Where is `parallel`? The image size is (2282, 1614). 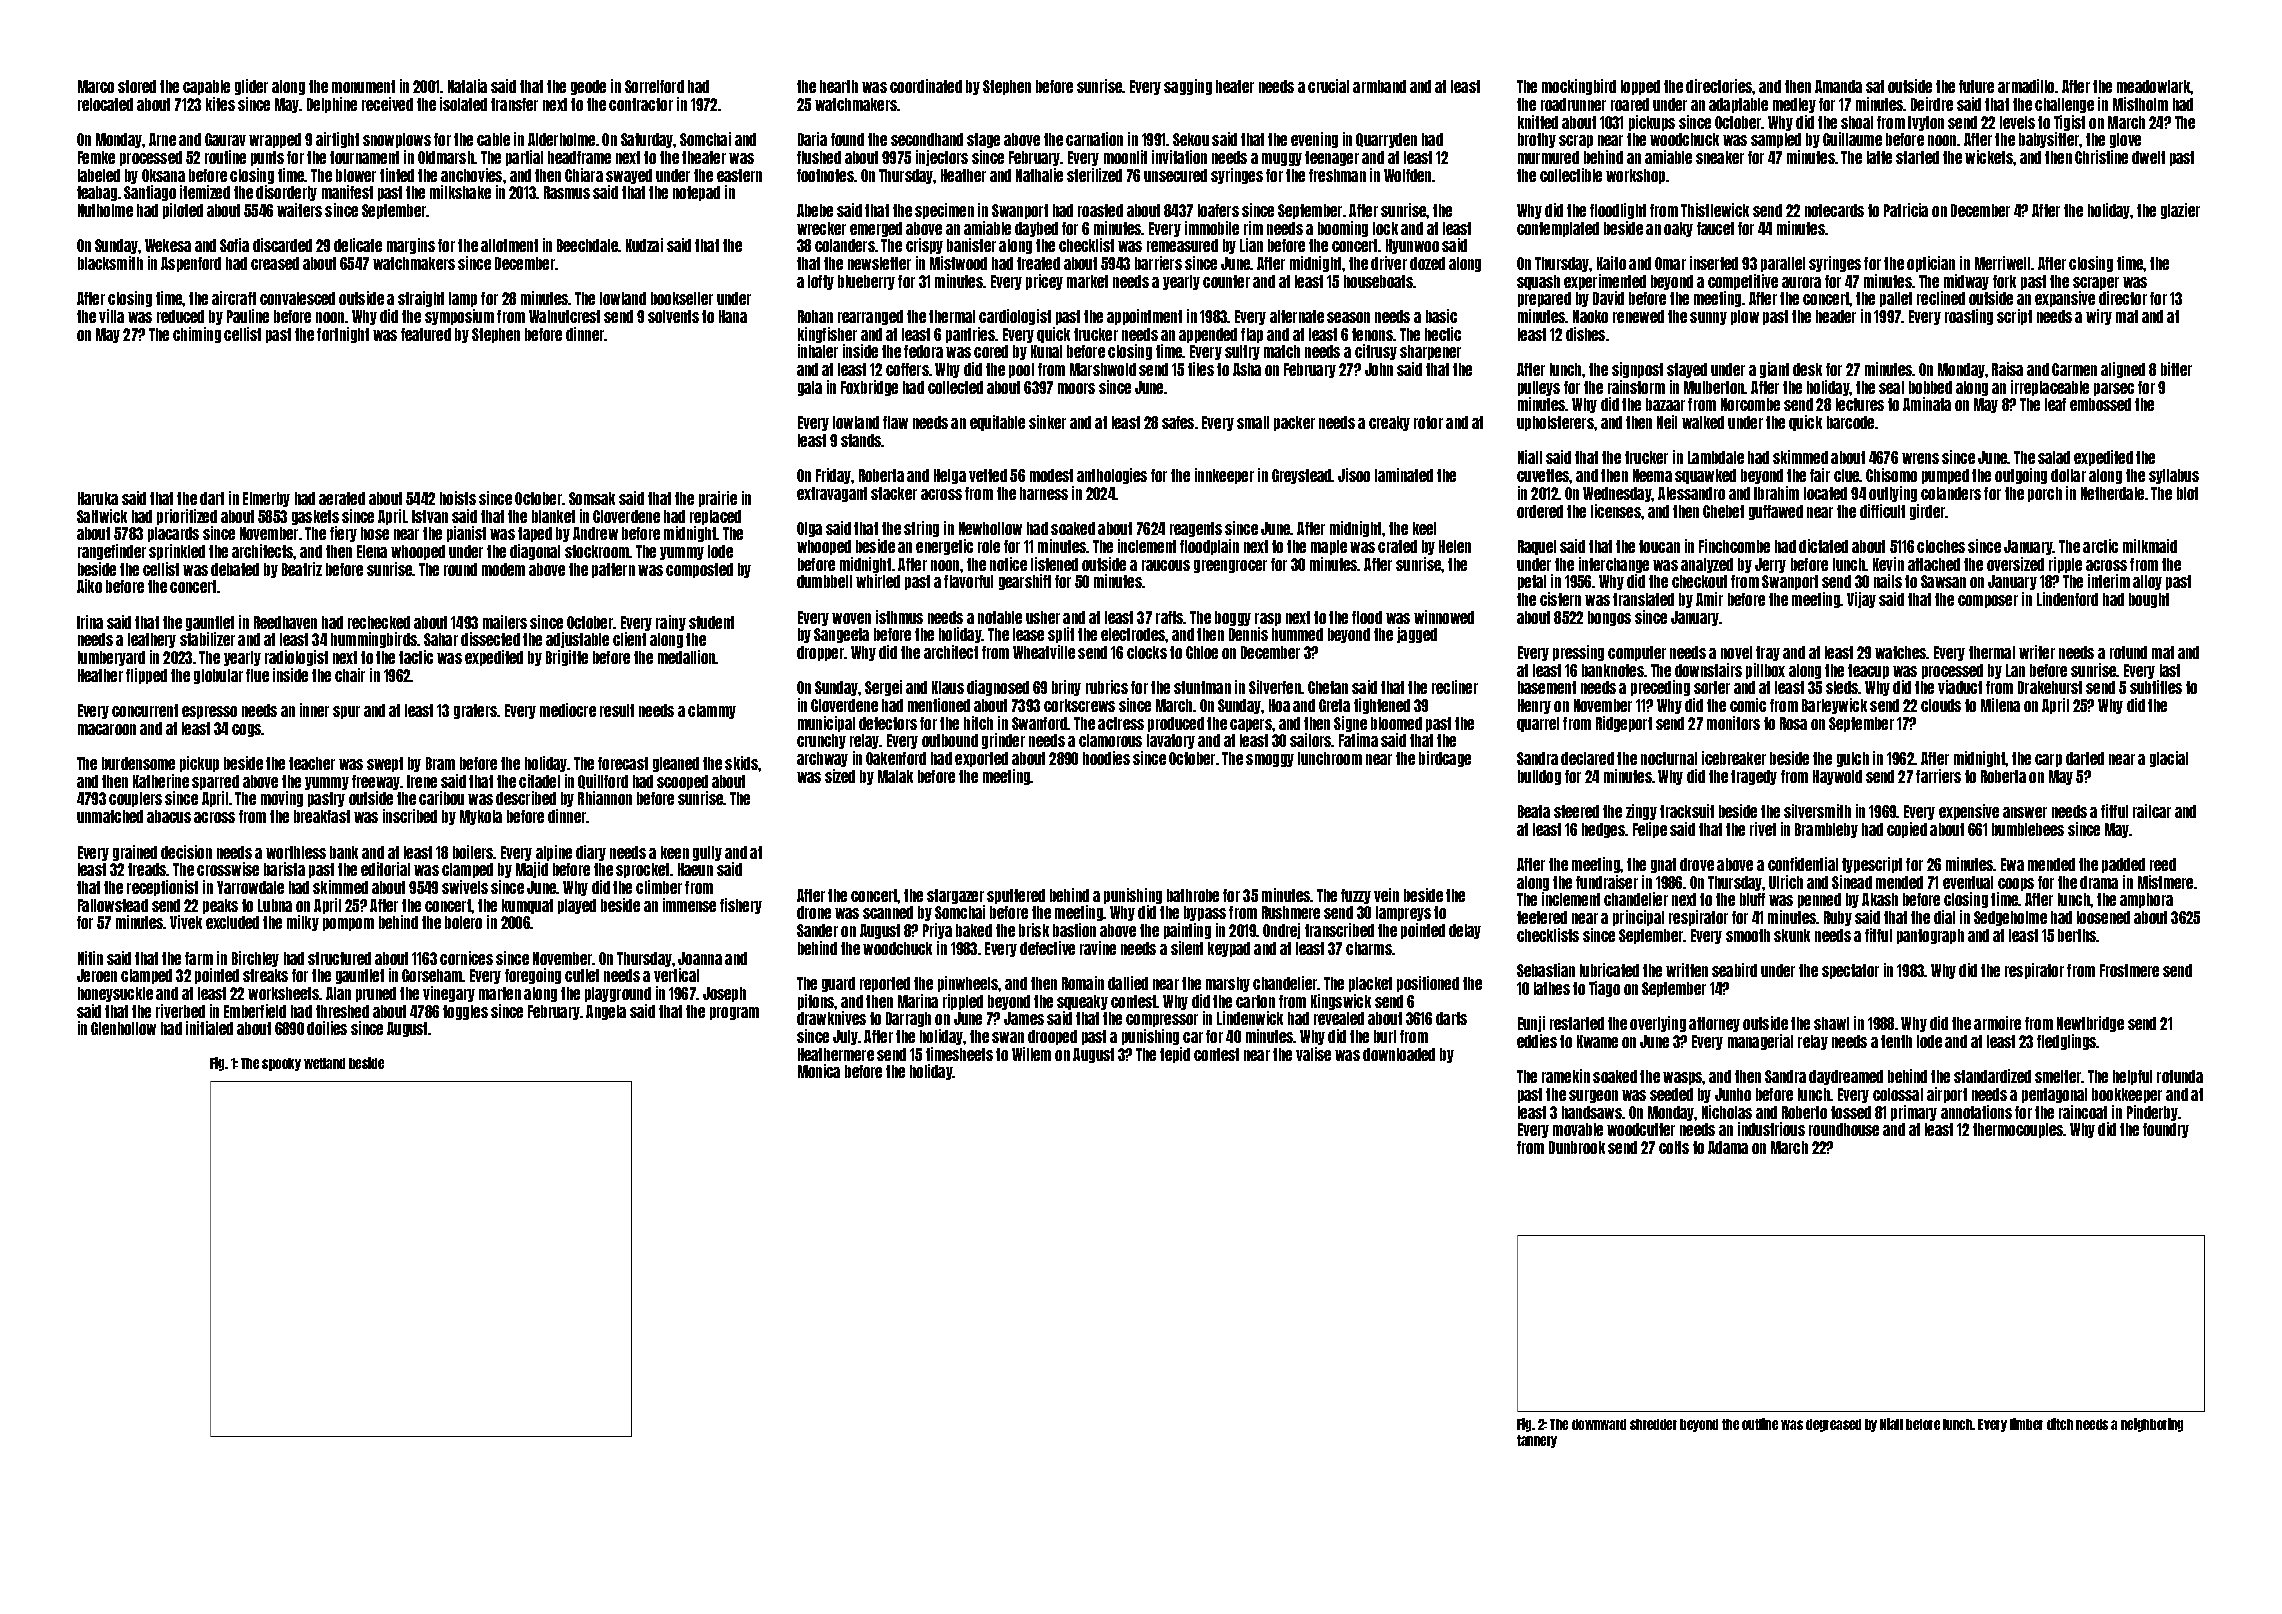
parallel is located at coordinates (1783, 264).
